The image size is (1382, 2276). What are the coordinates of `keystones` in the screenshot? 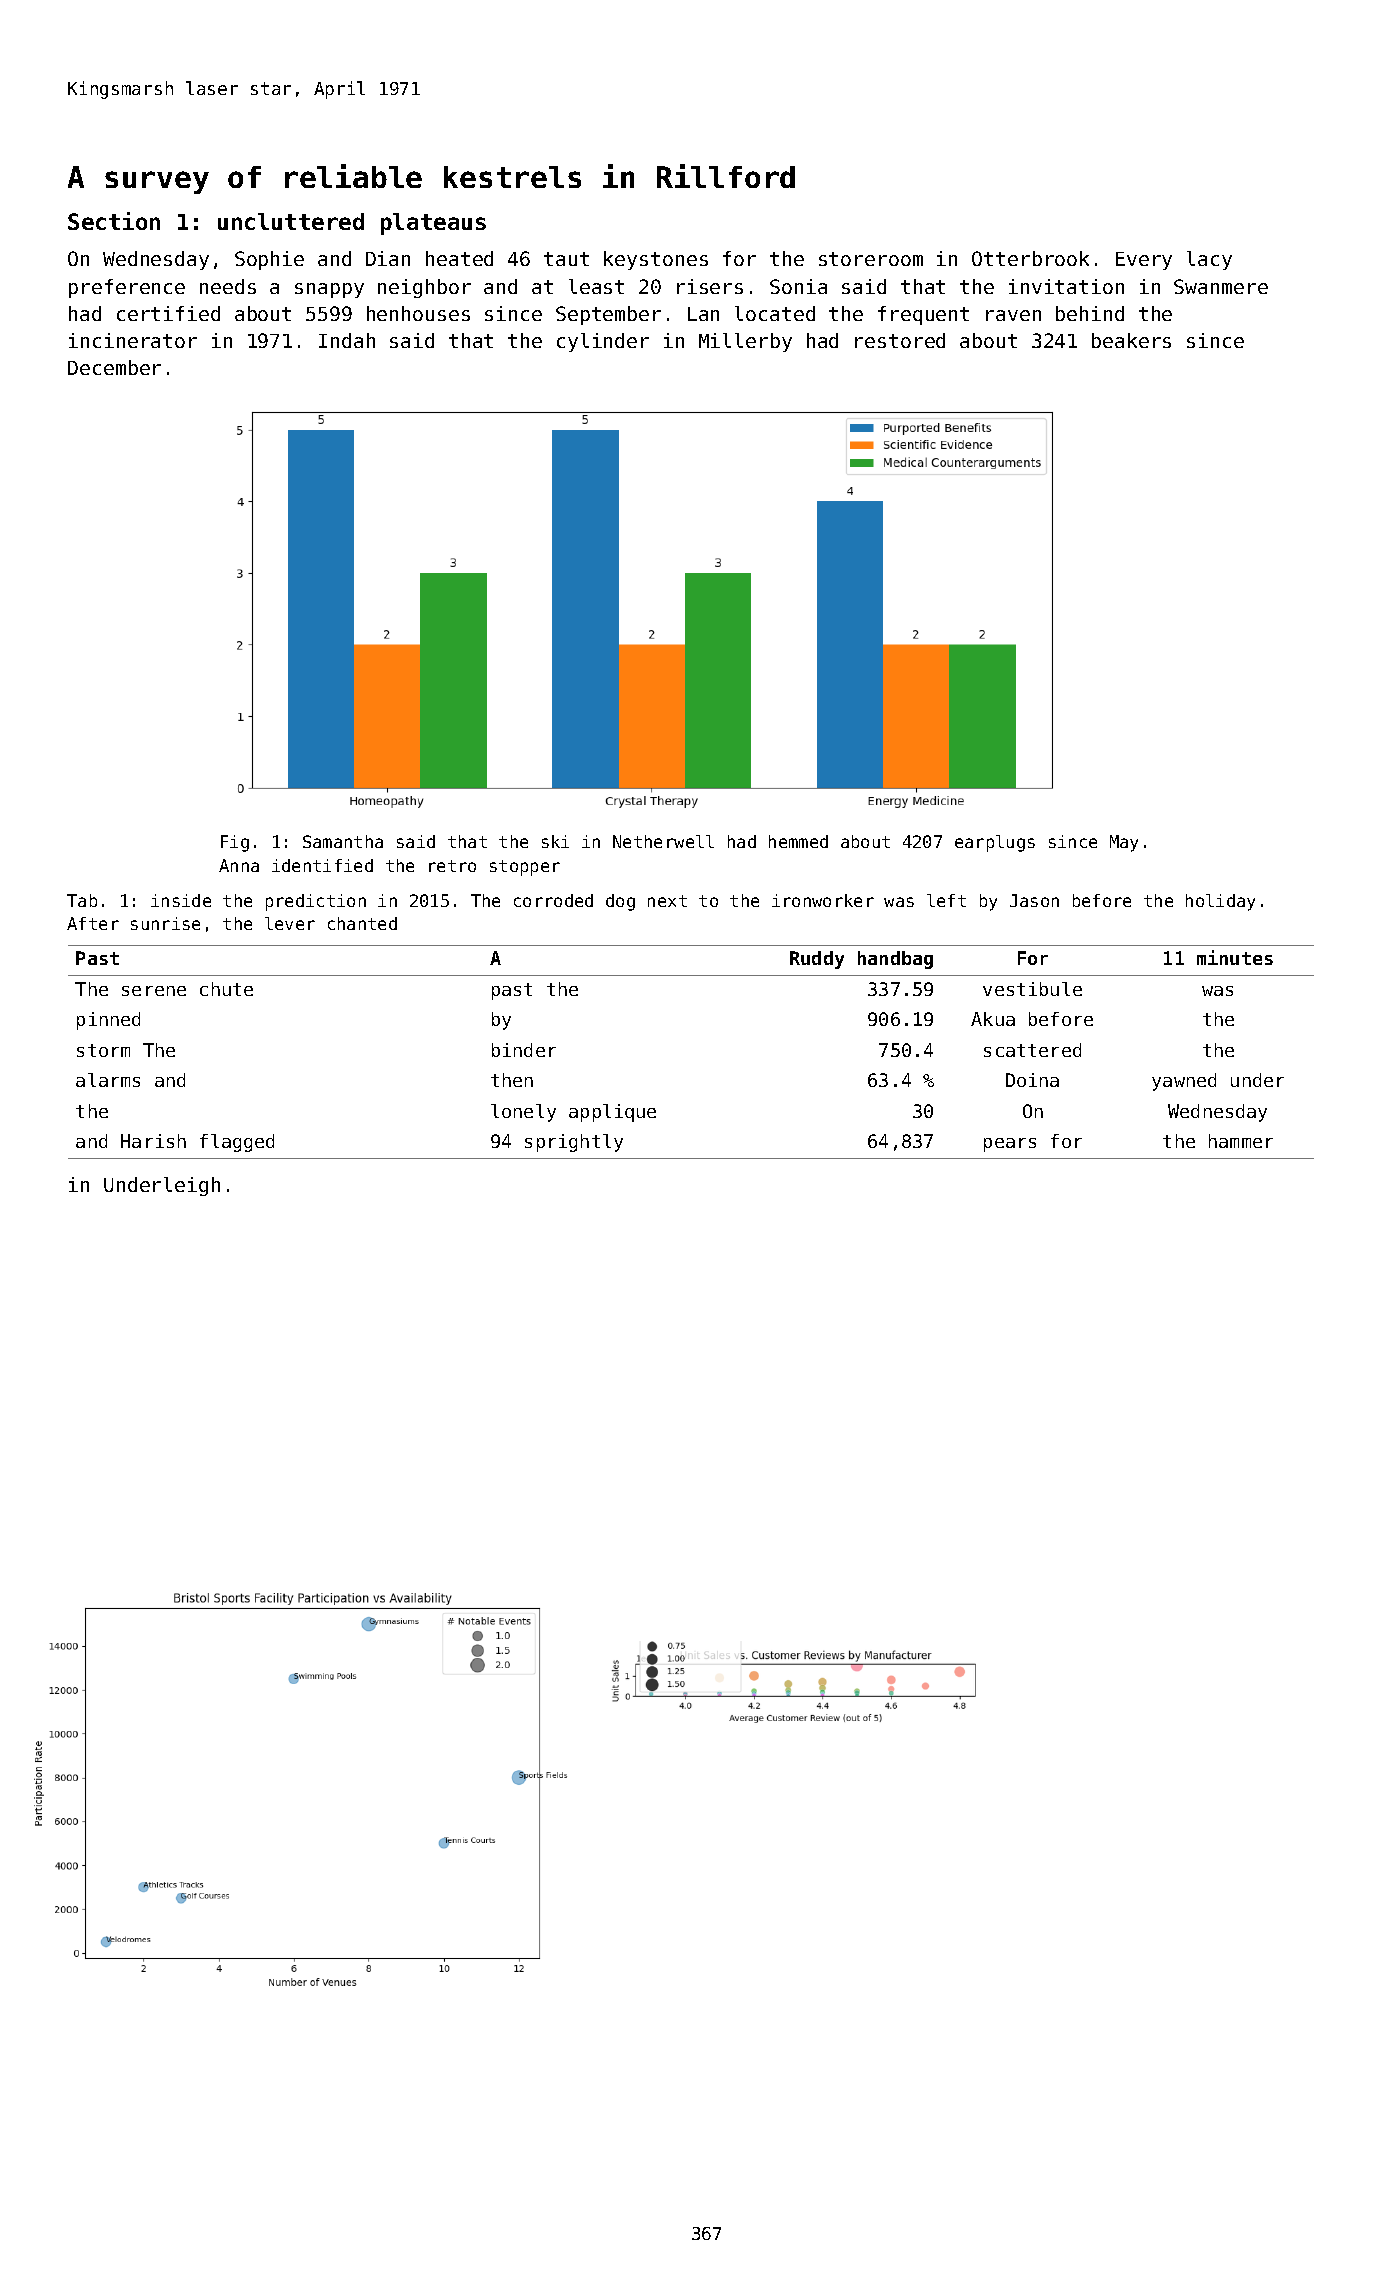 It's located at (656, 260).
